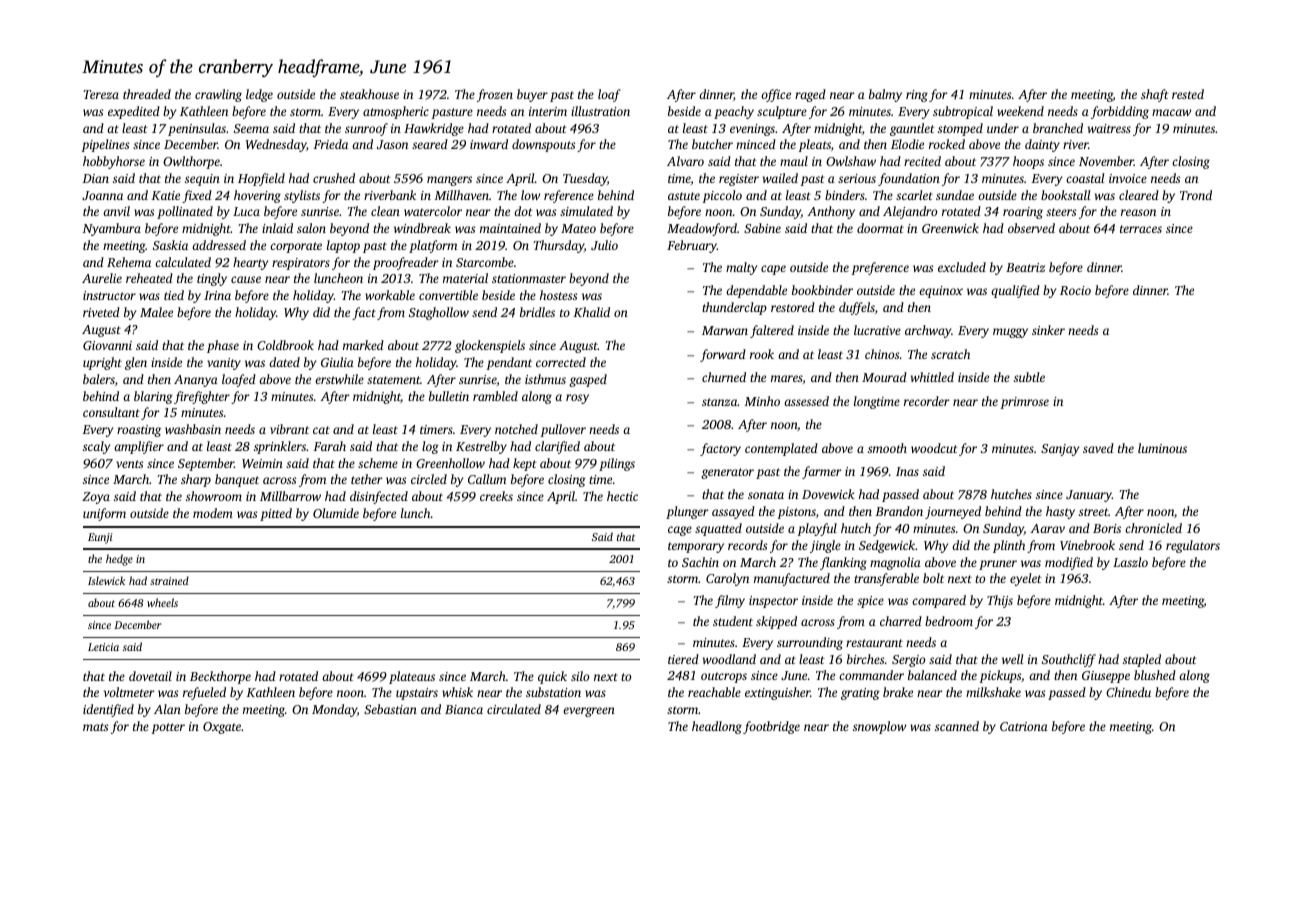 Image resolution: width=1308 pixels, height=924 pixels. What do you see at coordinates (103, 647) in the image?
I see `Leticia` at bounding box center [103, 647].
